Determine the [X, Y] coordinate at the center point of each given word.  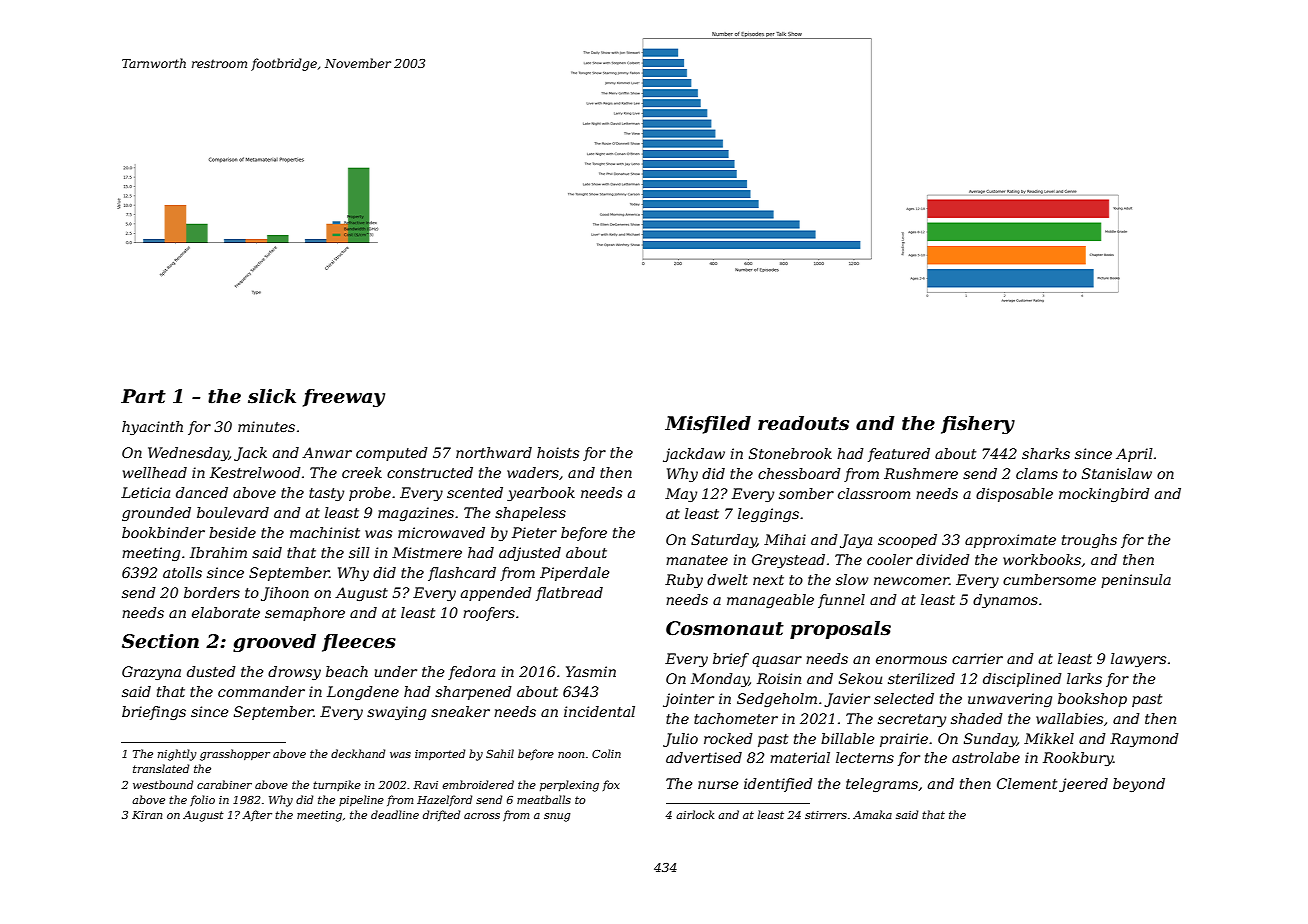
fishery [978, 425]
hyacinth [152, 428]
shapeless [530, 514]
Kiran [147, 815]
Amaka [872, 814]
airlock [695, 814]
